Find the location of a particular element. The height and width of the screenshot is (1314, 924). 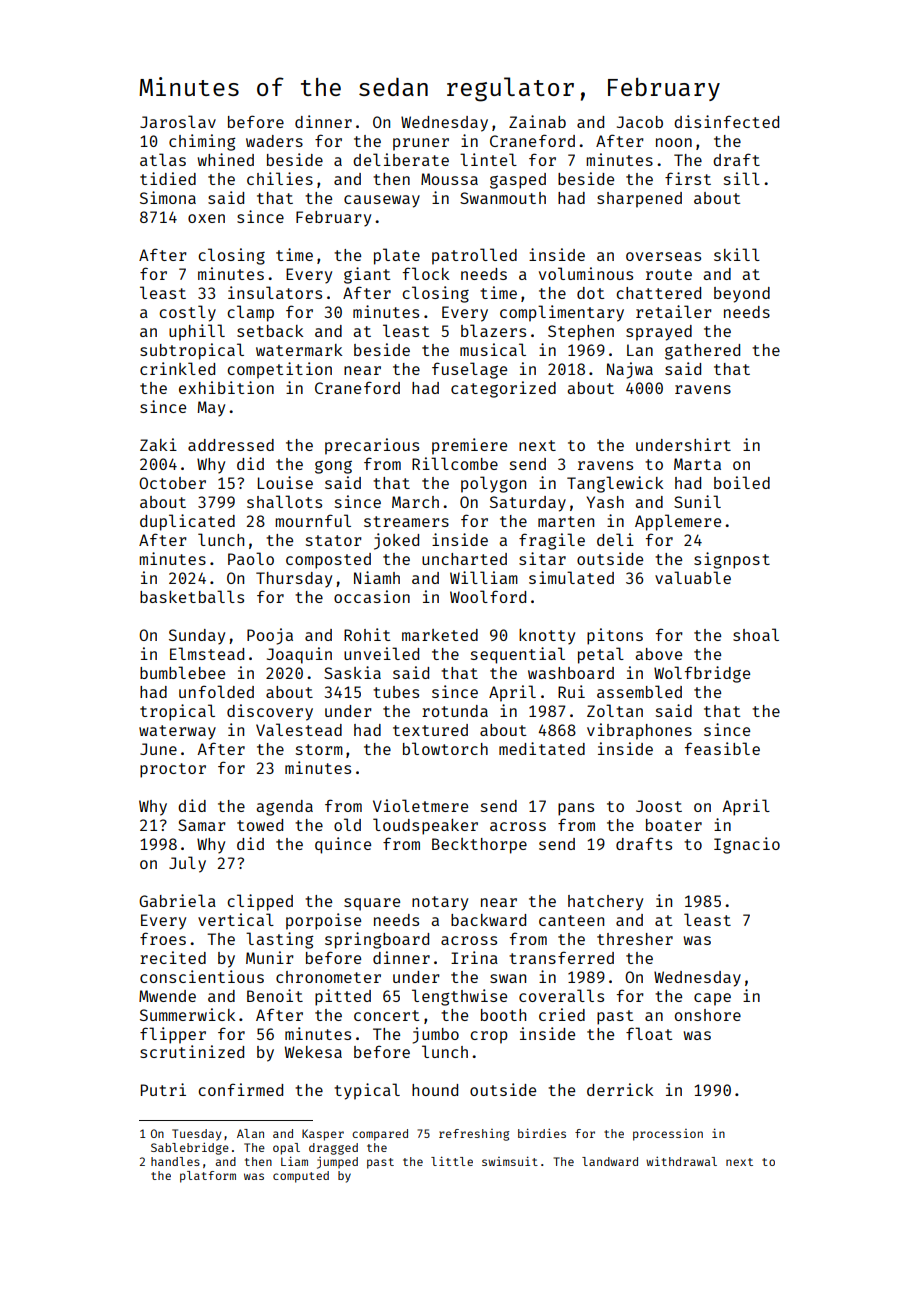

retailer is located at coordinates (674, 311).
